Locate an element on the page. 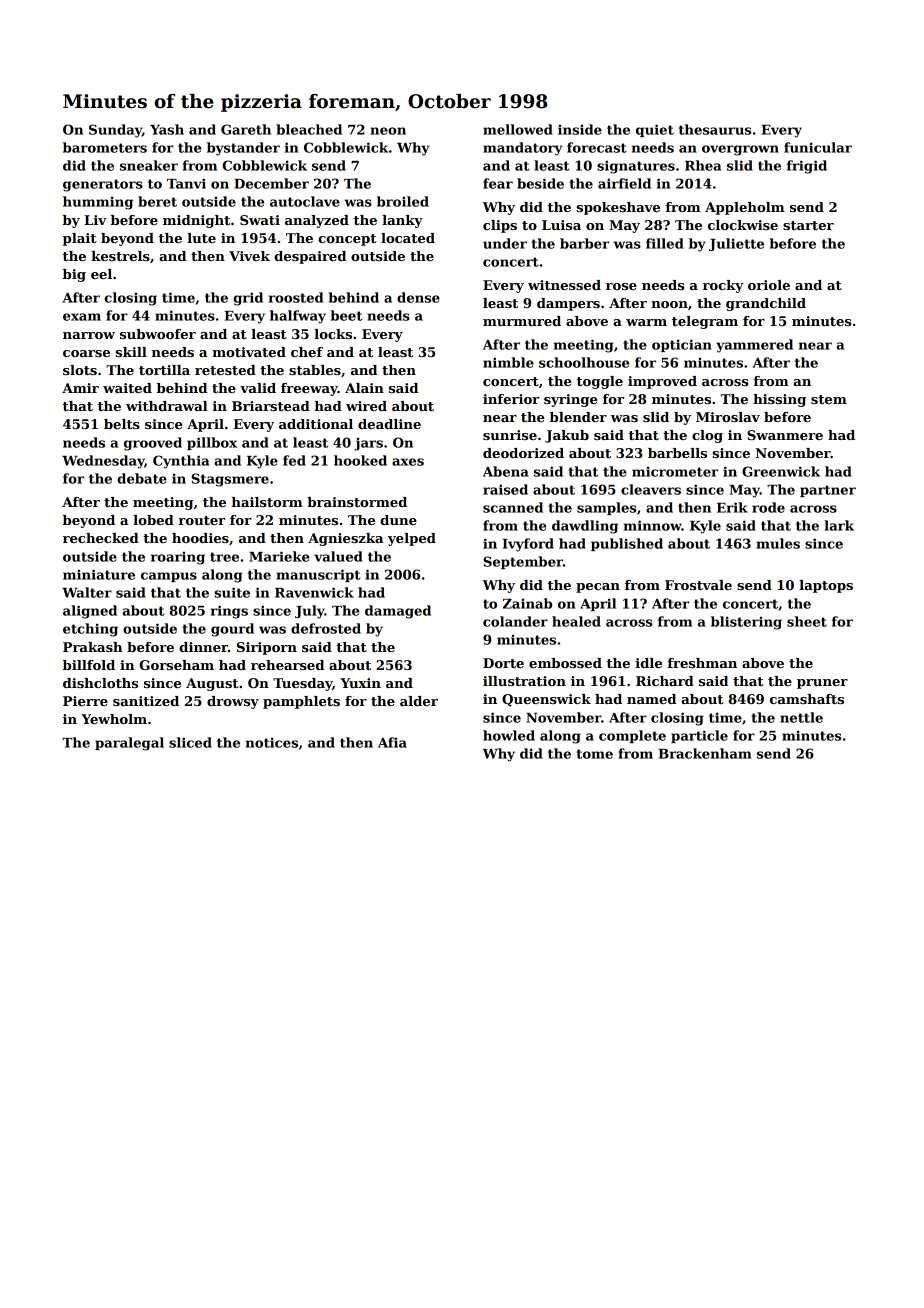  freshman is located at coordinates (702, 663).
